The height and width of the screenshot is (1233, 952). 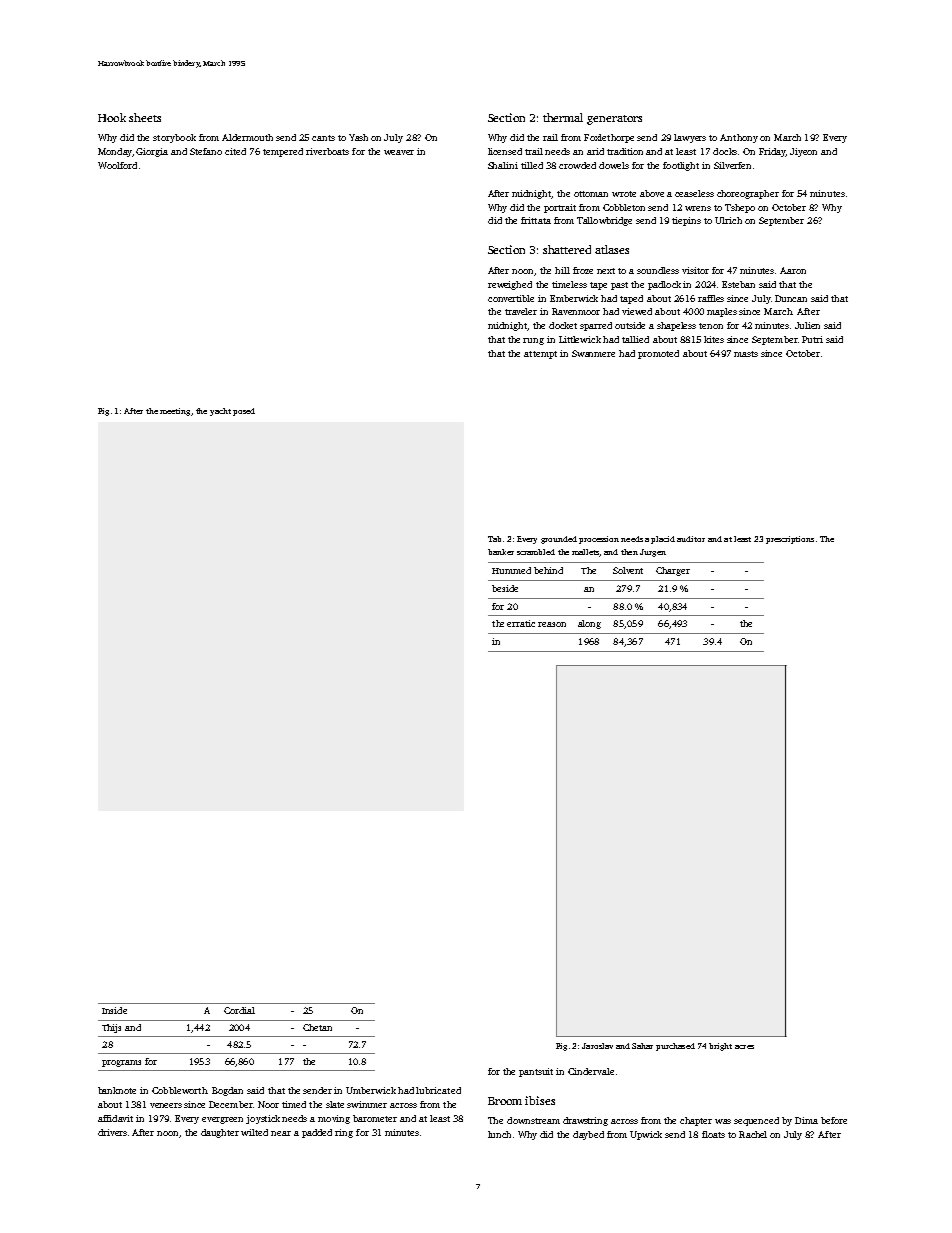 I want to click on reason, so click(x=552, y=624).
